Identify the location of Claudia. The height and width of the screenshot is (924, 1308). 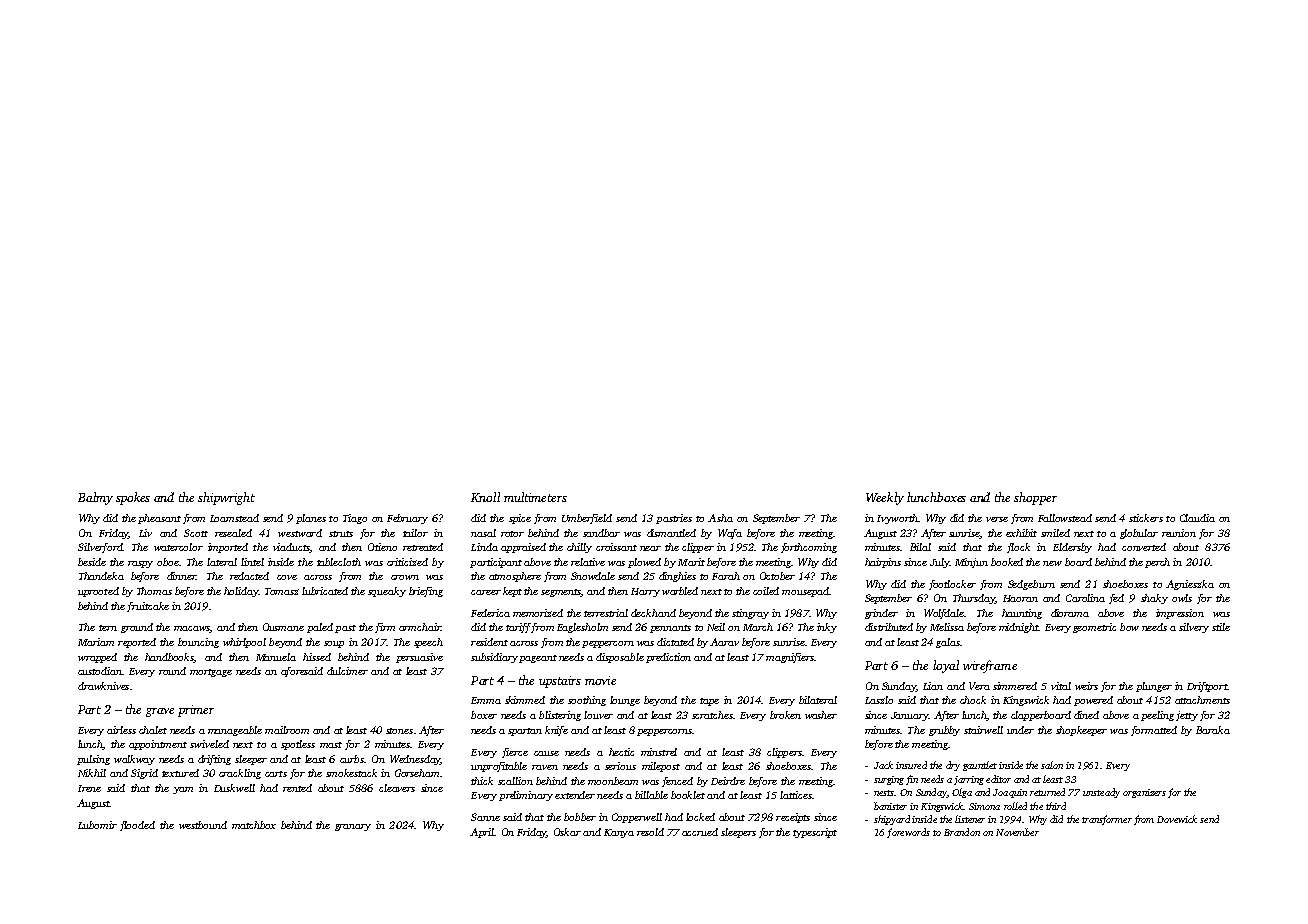
(1197, 518).
